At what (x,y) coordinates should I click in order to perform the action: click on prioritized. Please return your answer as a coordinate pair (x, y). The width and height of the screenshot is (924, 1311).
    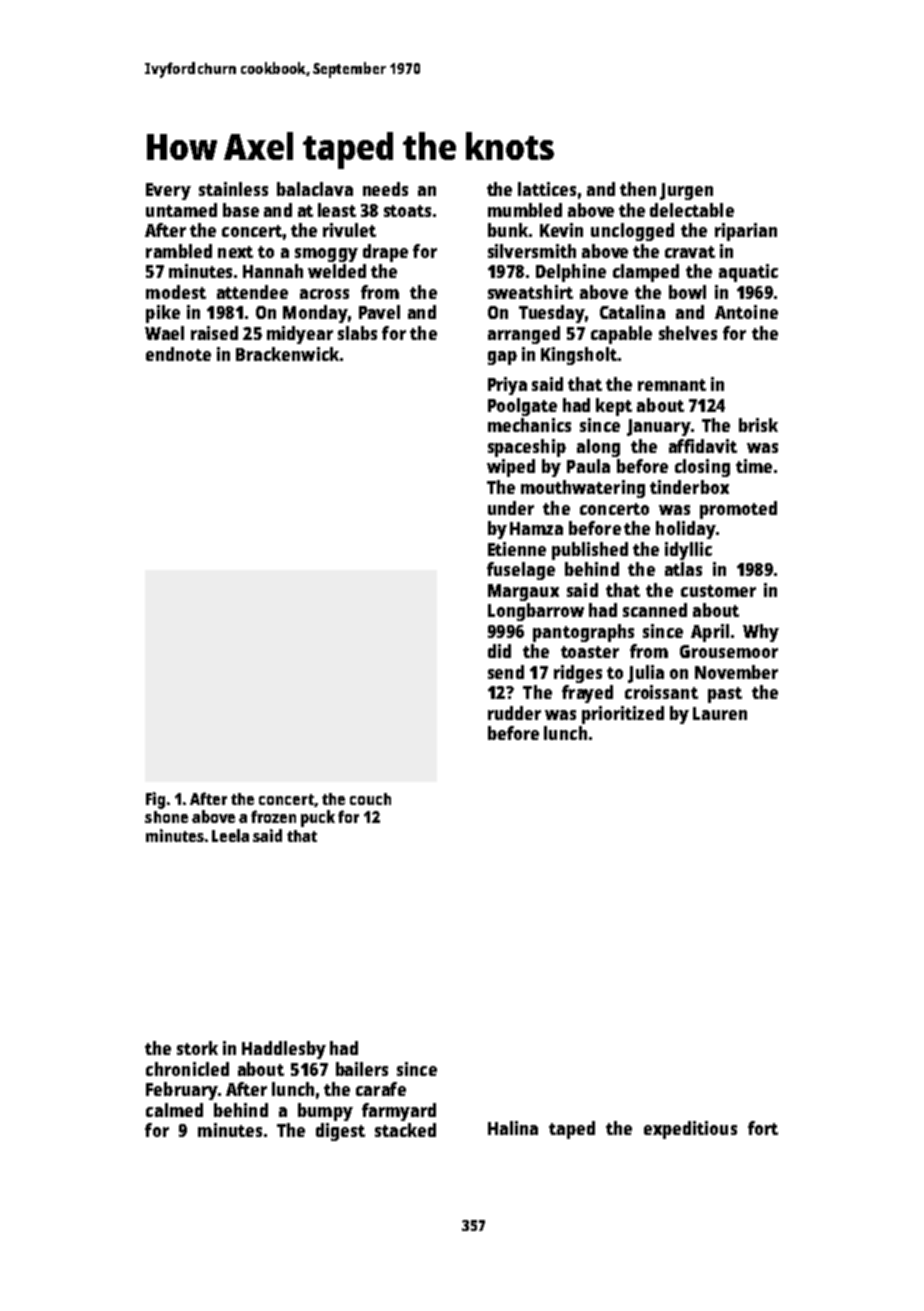
    Looking at the image, I should click on (623, 715).
